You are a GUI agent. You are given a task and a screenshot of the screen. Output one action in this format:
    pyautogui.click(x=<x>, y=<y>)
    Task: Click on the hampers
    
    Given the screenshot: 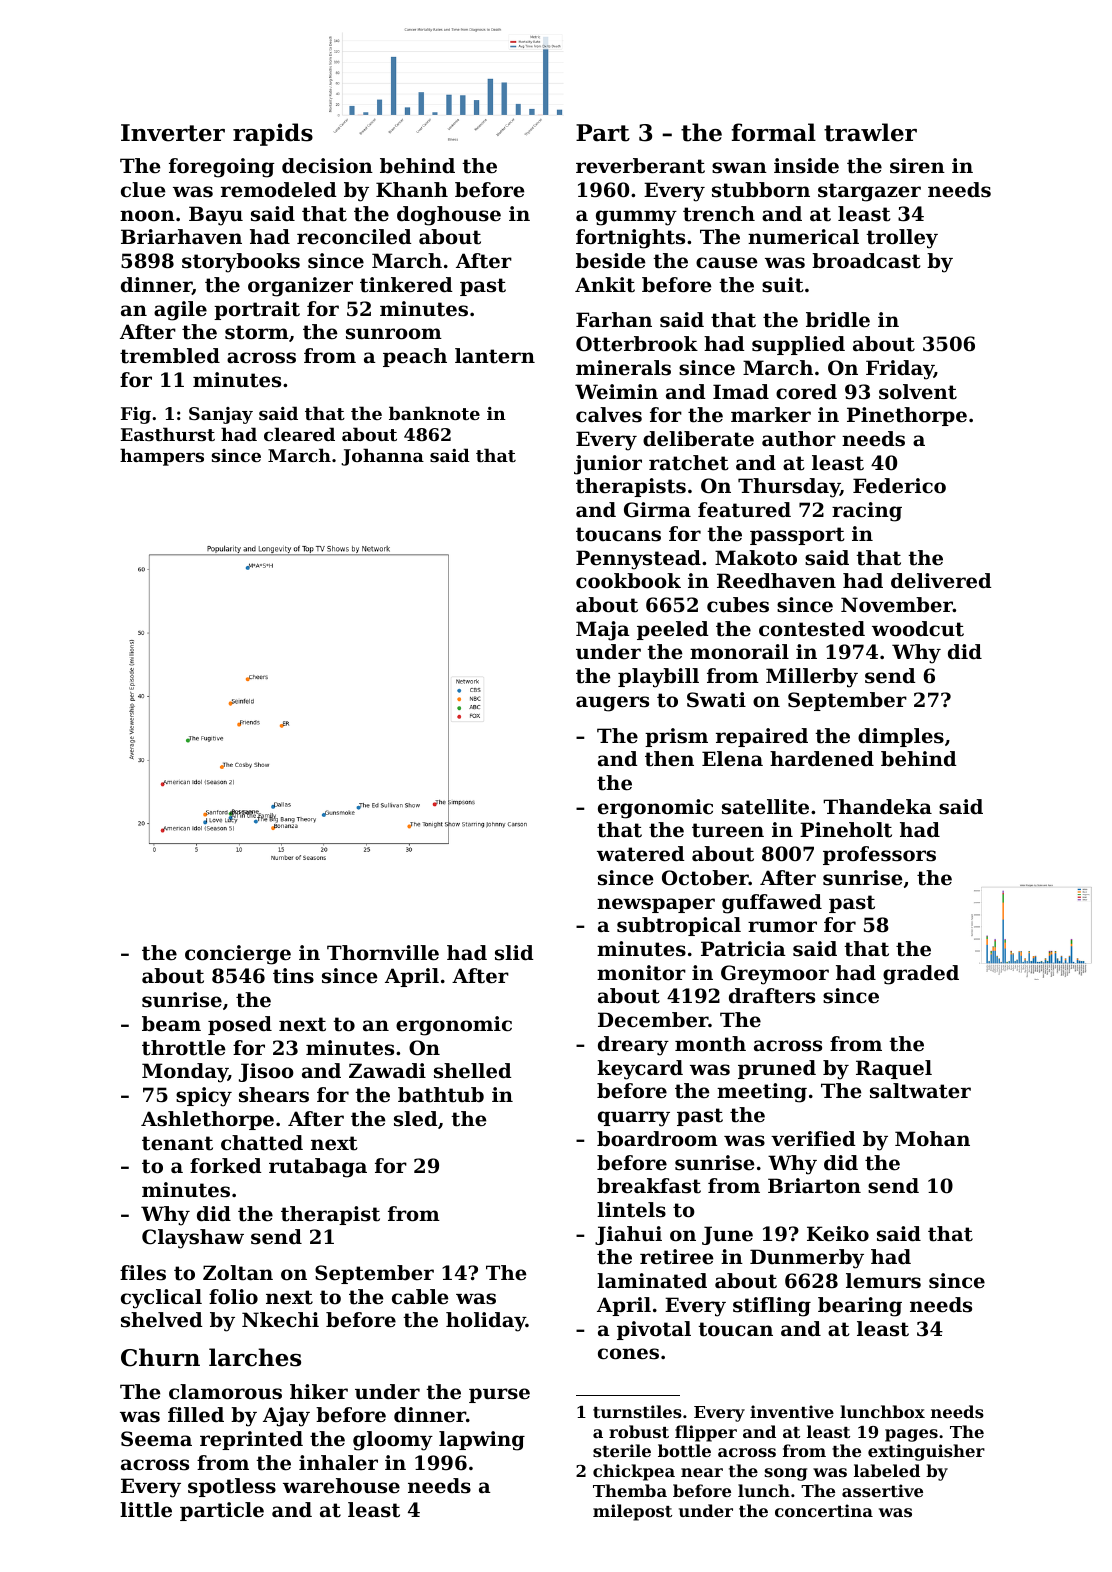 What is the action you would take?
    pyautogui.click(x=162, y=457)
